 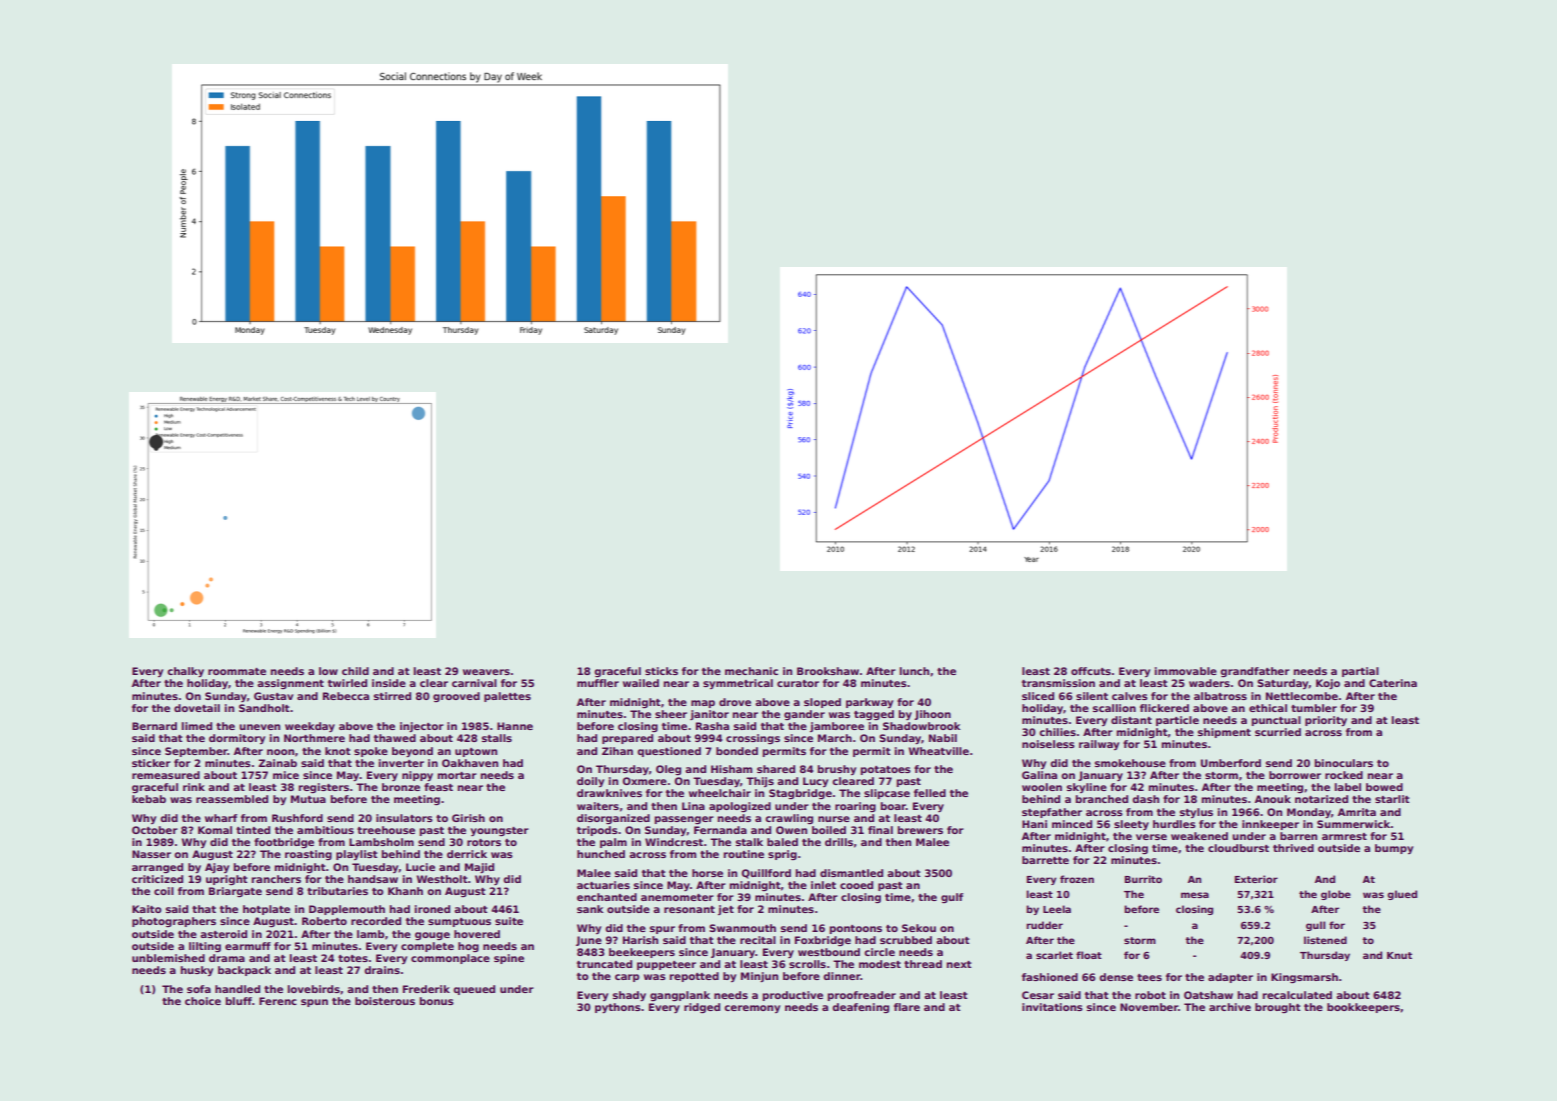 I want to click on waders, so click(x=1209, y=683).
